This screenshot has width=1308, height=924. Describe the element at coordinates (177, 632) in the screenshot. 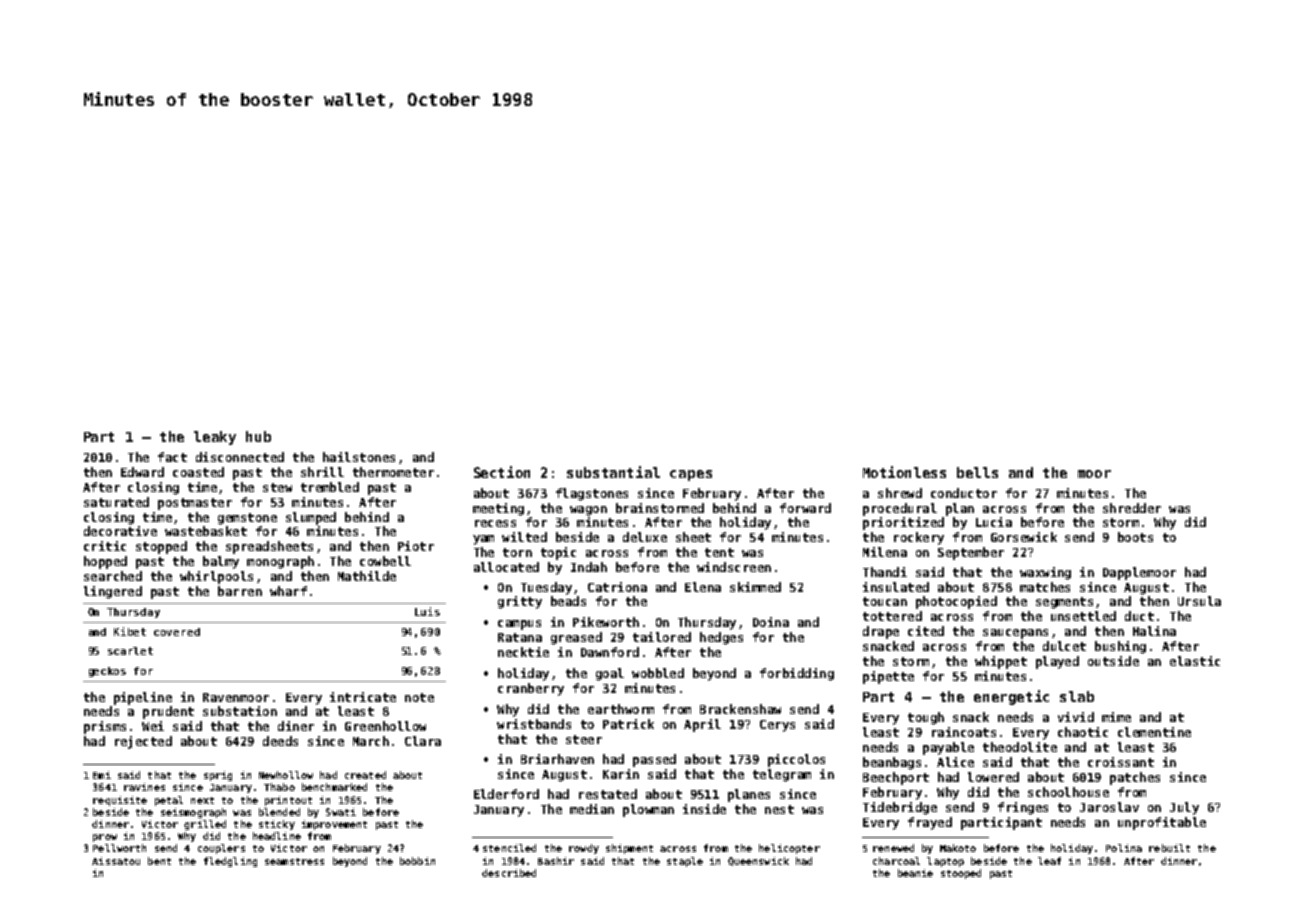

I see `covered` at that location.
